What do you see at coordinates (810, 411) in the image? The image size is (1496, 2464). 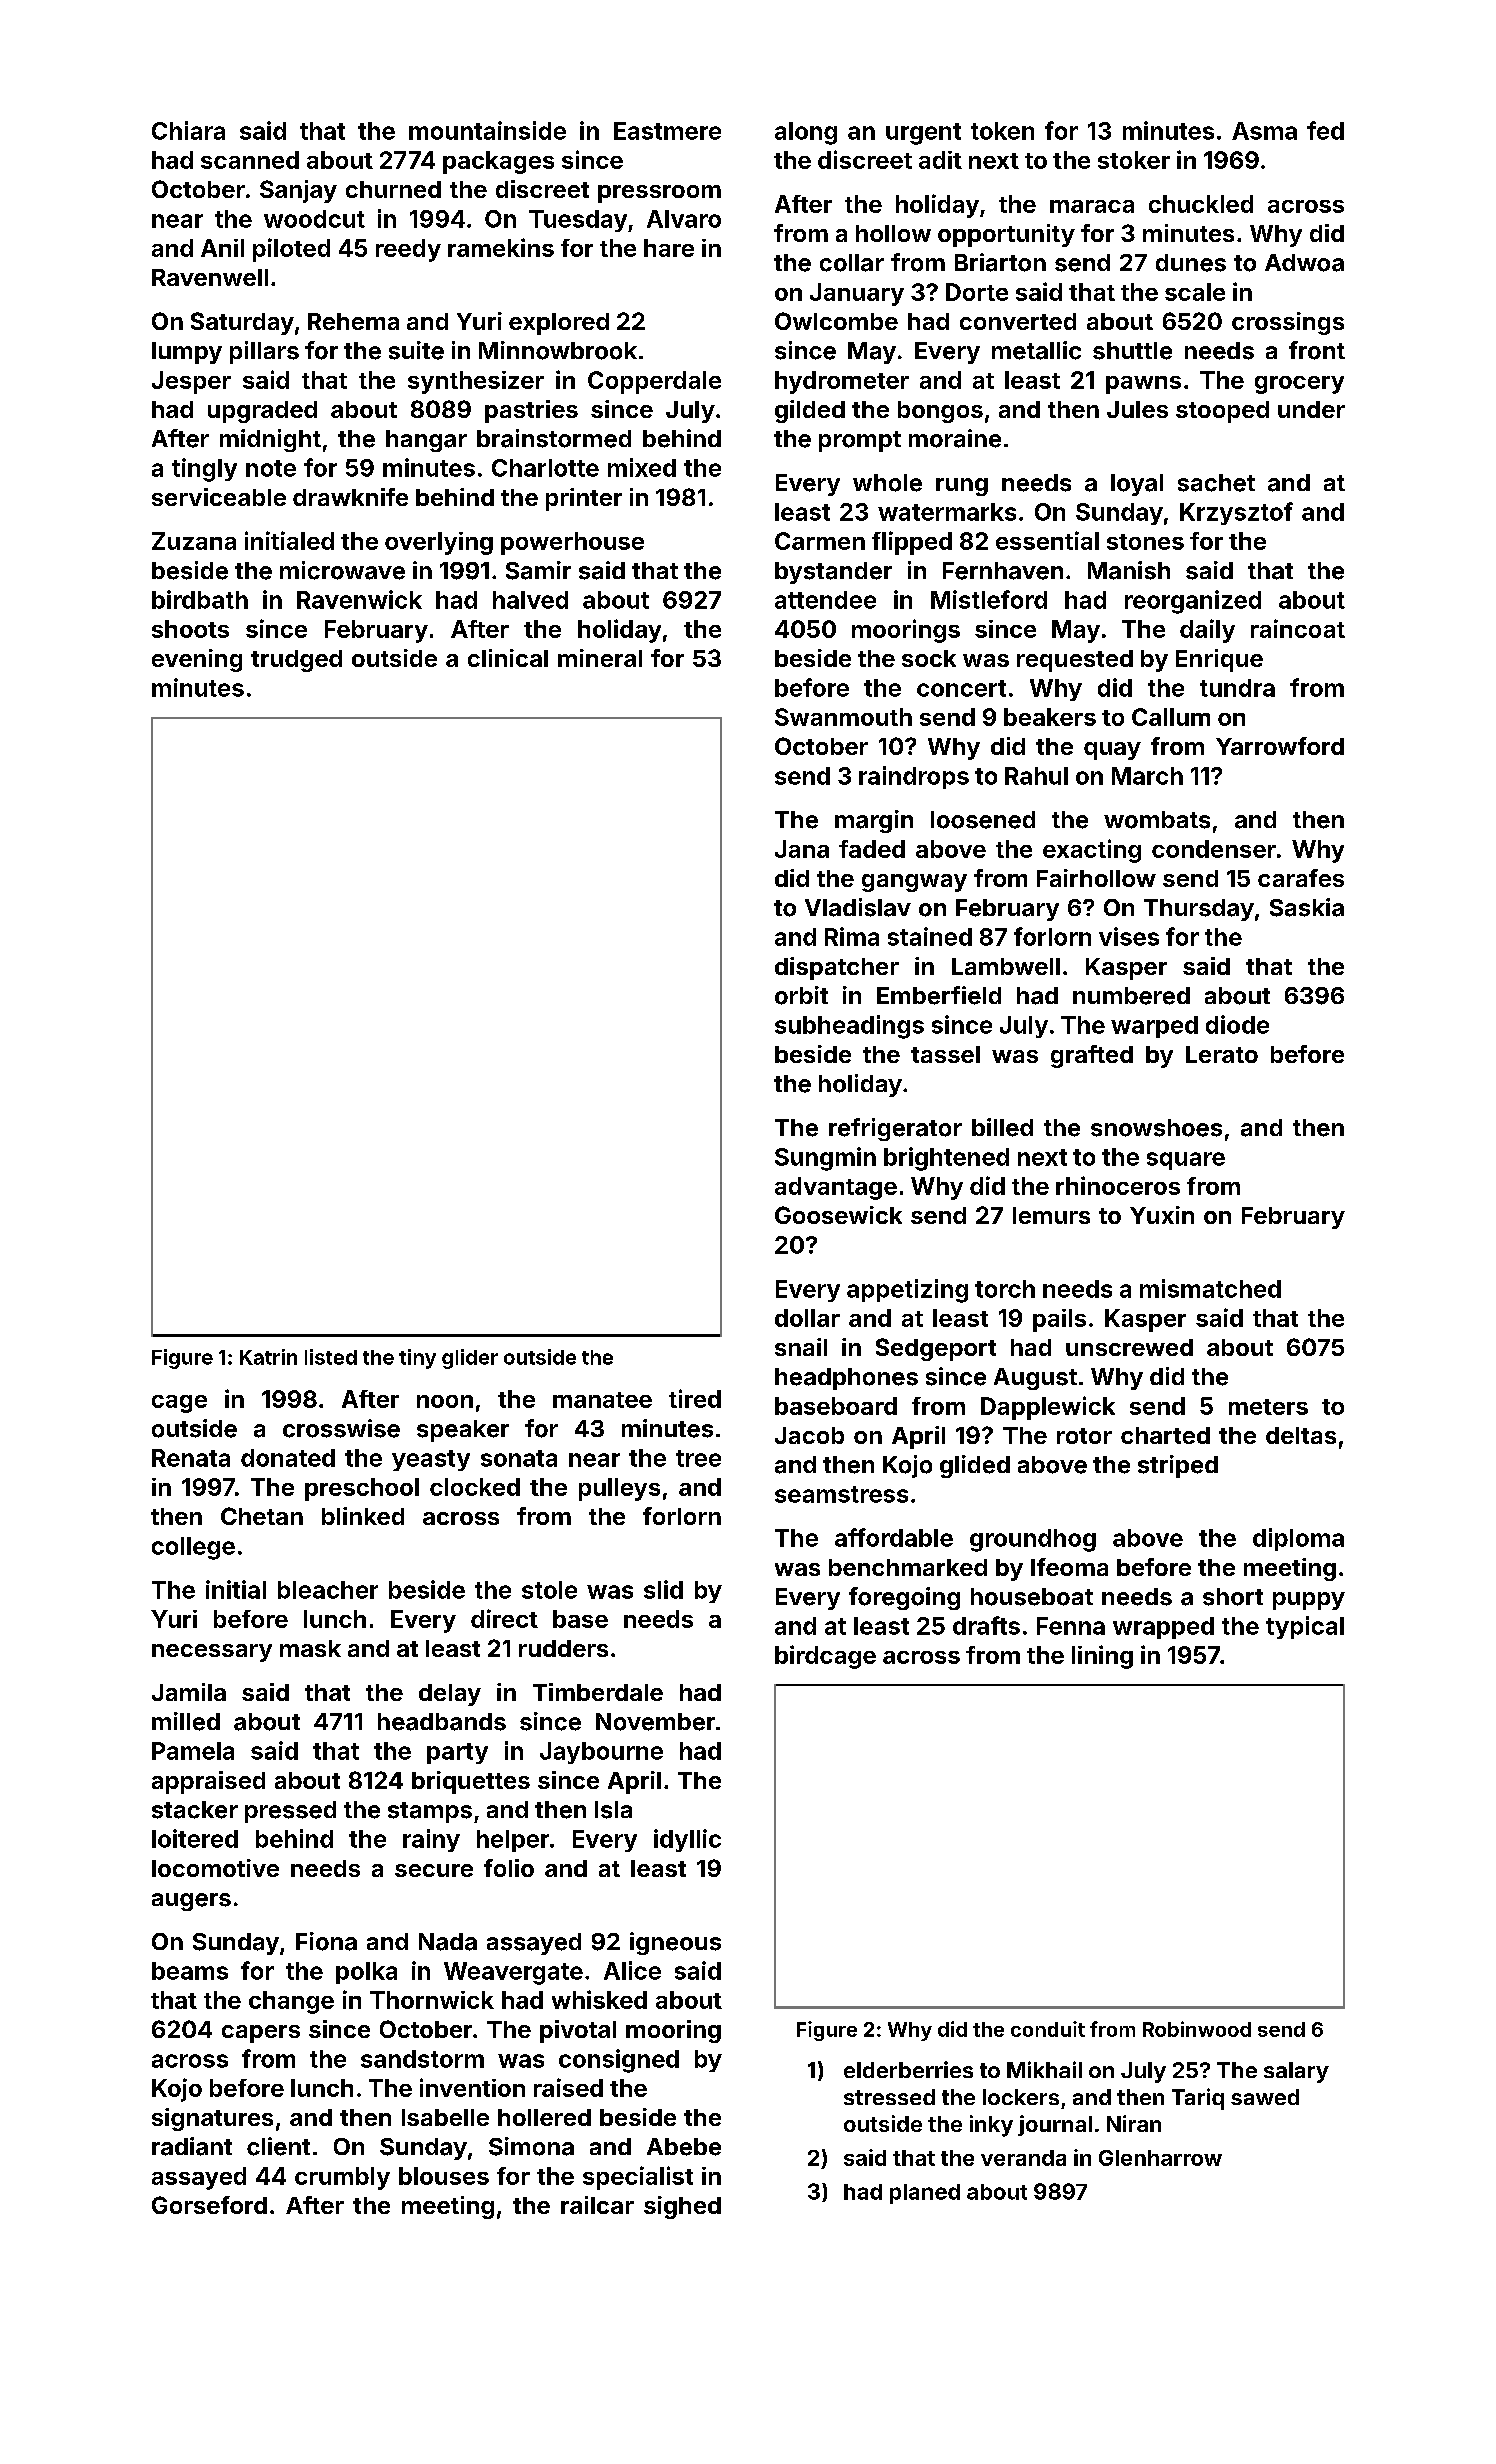 I see `gilded` at bounding box center [810, 411].
